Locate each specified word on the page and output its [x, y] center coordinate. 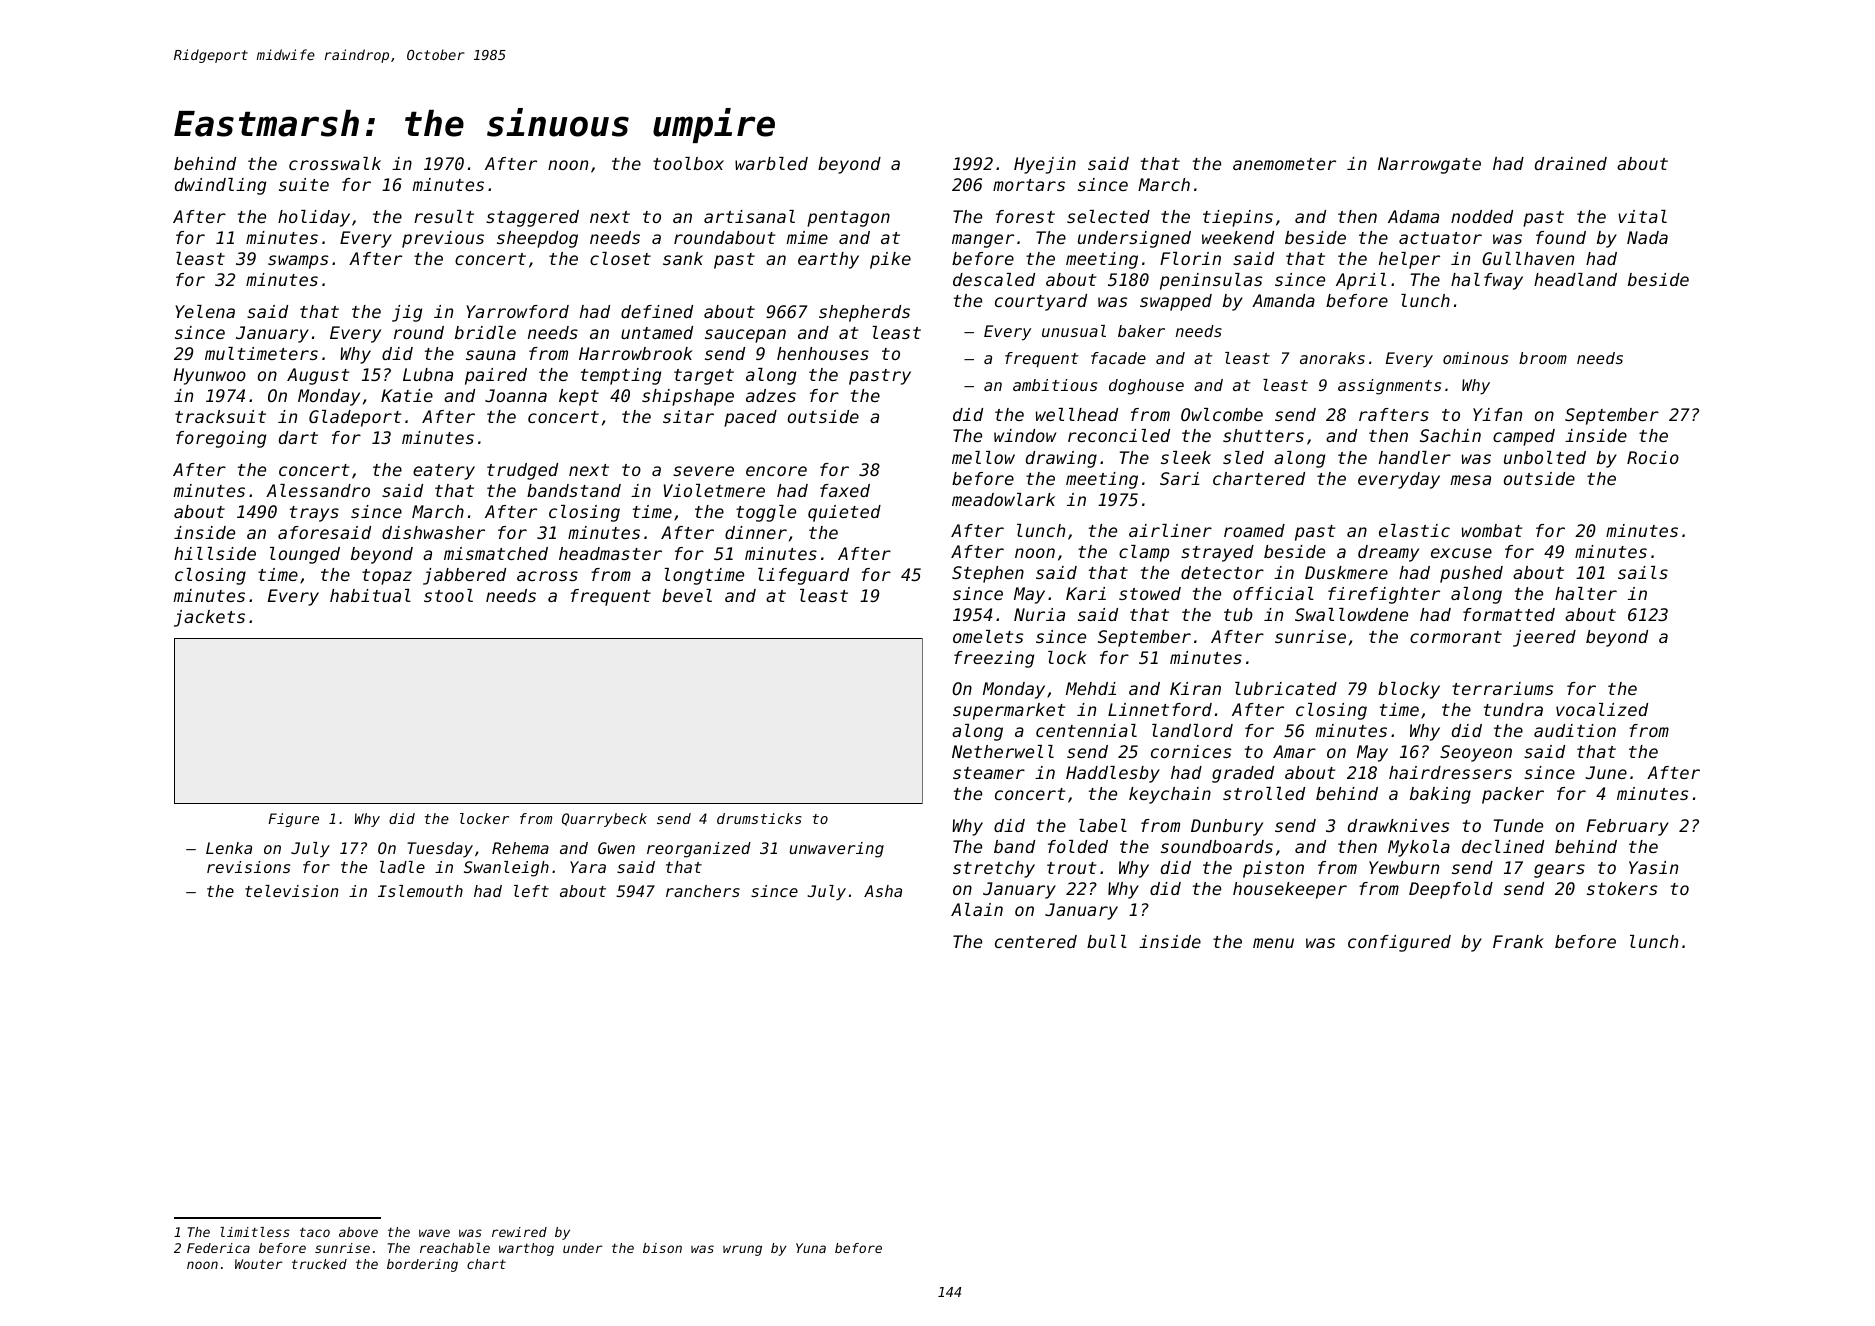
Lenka [229, 848]
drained [1571, 163]
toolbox [688, 163]
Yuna [811, 1248]
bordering [422, 1265]
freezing [994, 659]
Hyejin [1045, 165]
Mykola [1419, 848]
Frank [1518, 941]
